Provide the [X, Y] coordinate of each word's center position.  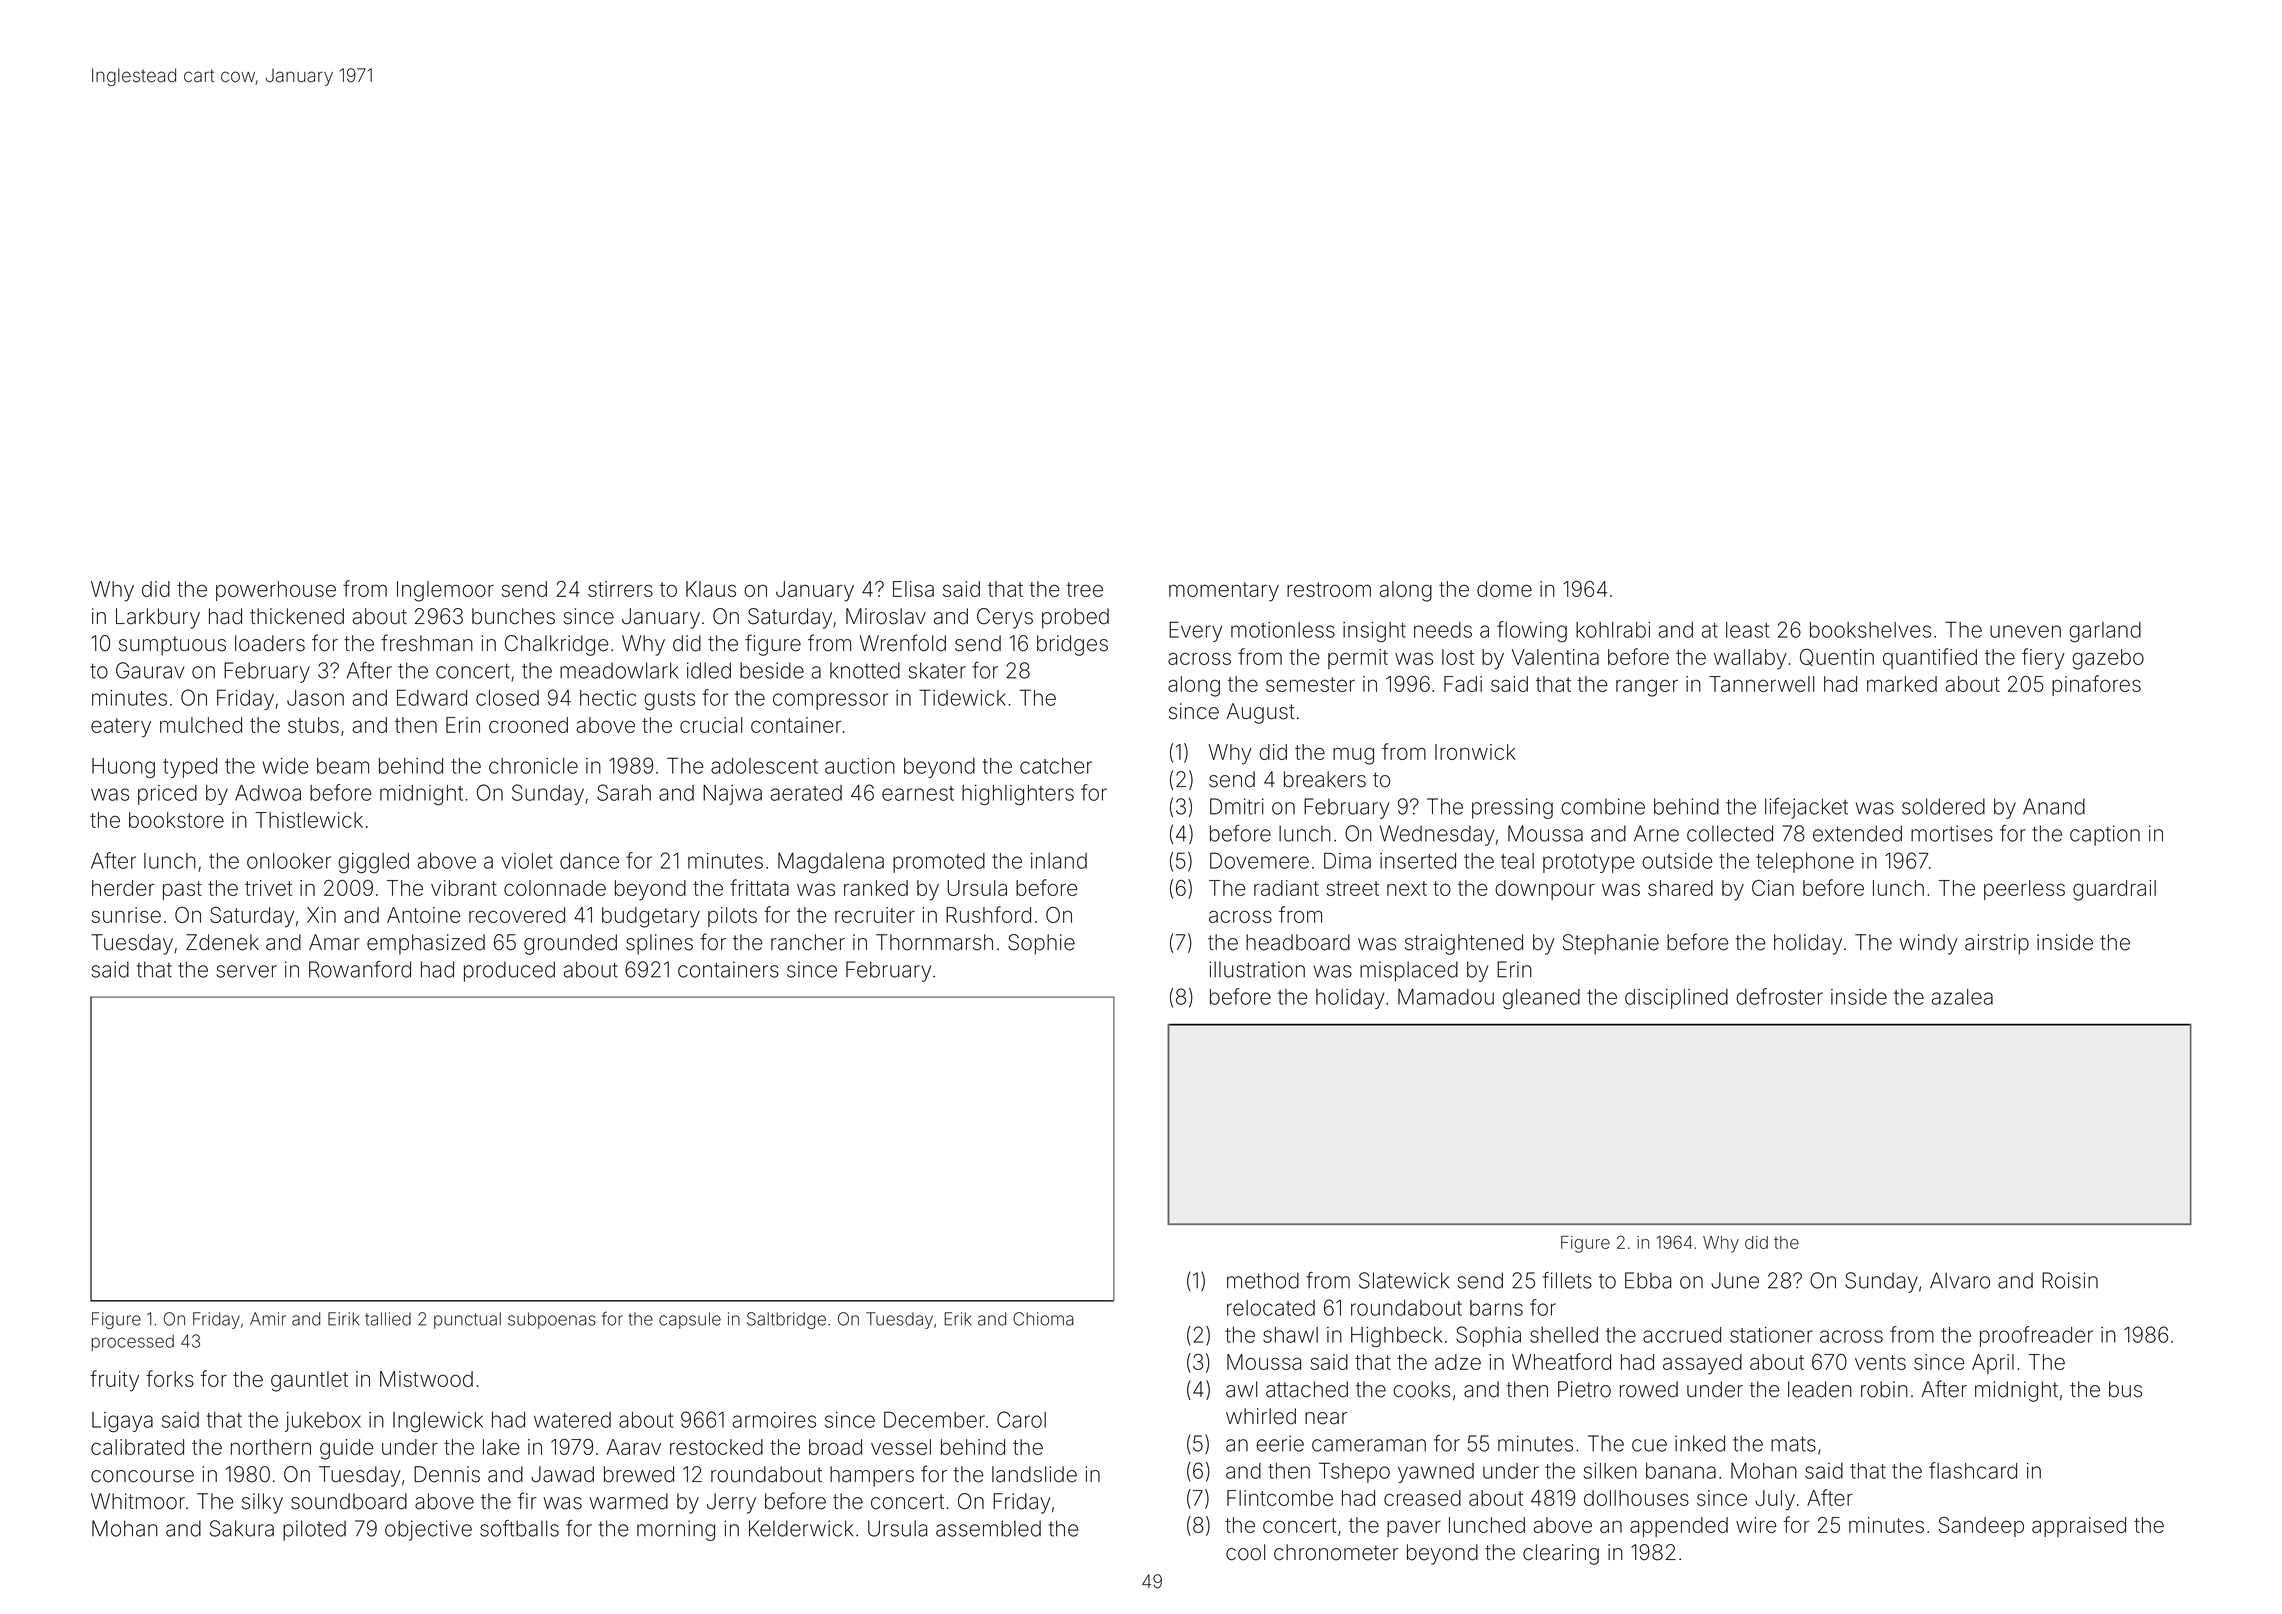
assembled [988, 1528]
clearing [1561, 1554]
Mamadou [1446, 997]
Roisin [2070, 1280]
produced [509, 971]
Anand [2054, 806]
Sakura [242, 1528]
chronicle [533, 766]
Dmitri [1237, 806]
